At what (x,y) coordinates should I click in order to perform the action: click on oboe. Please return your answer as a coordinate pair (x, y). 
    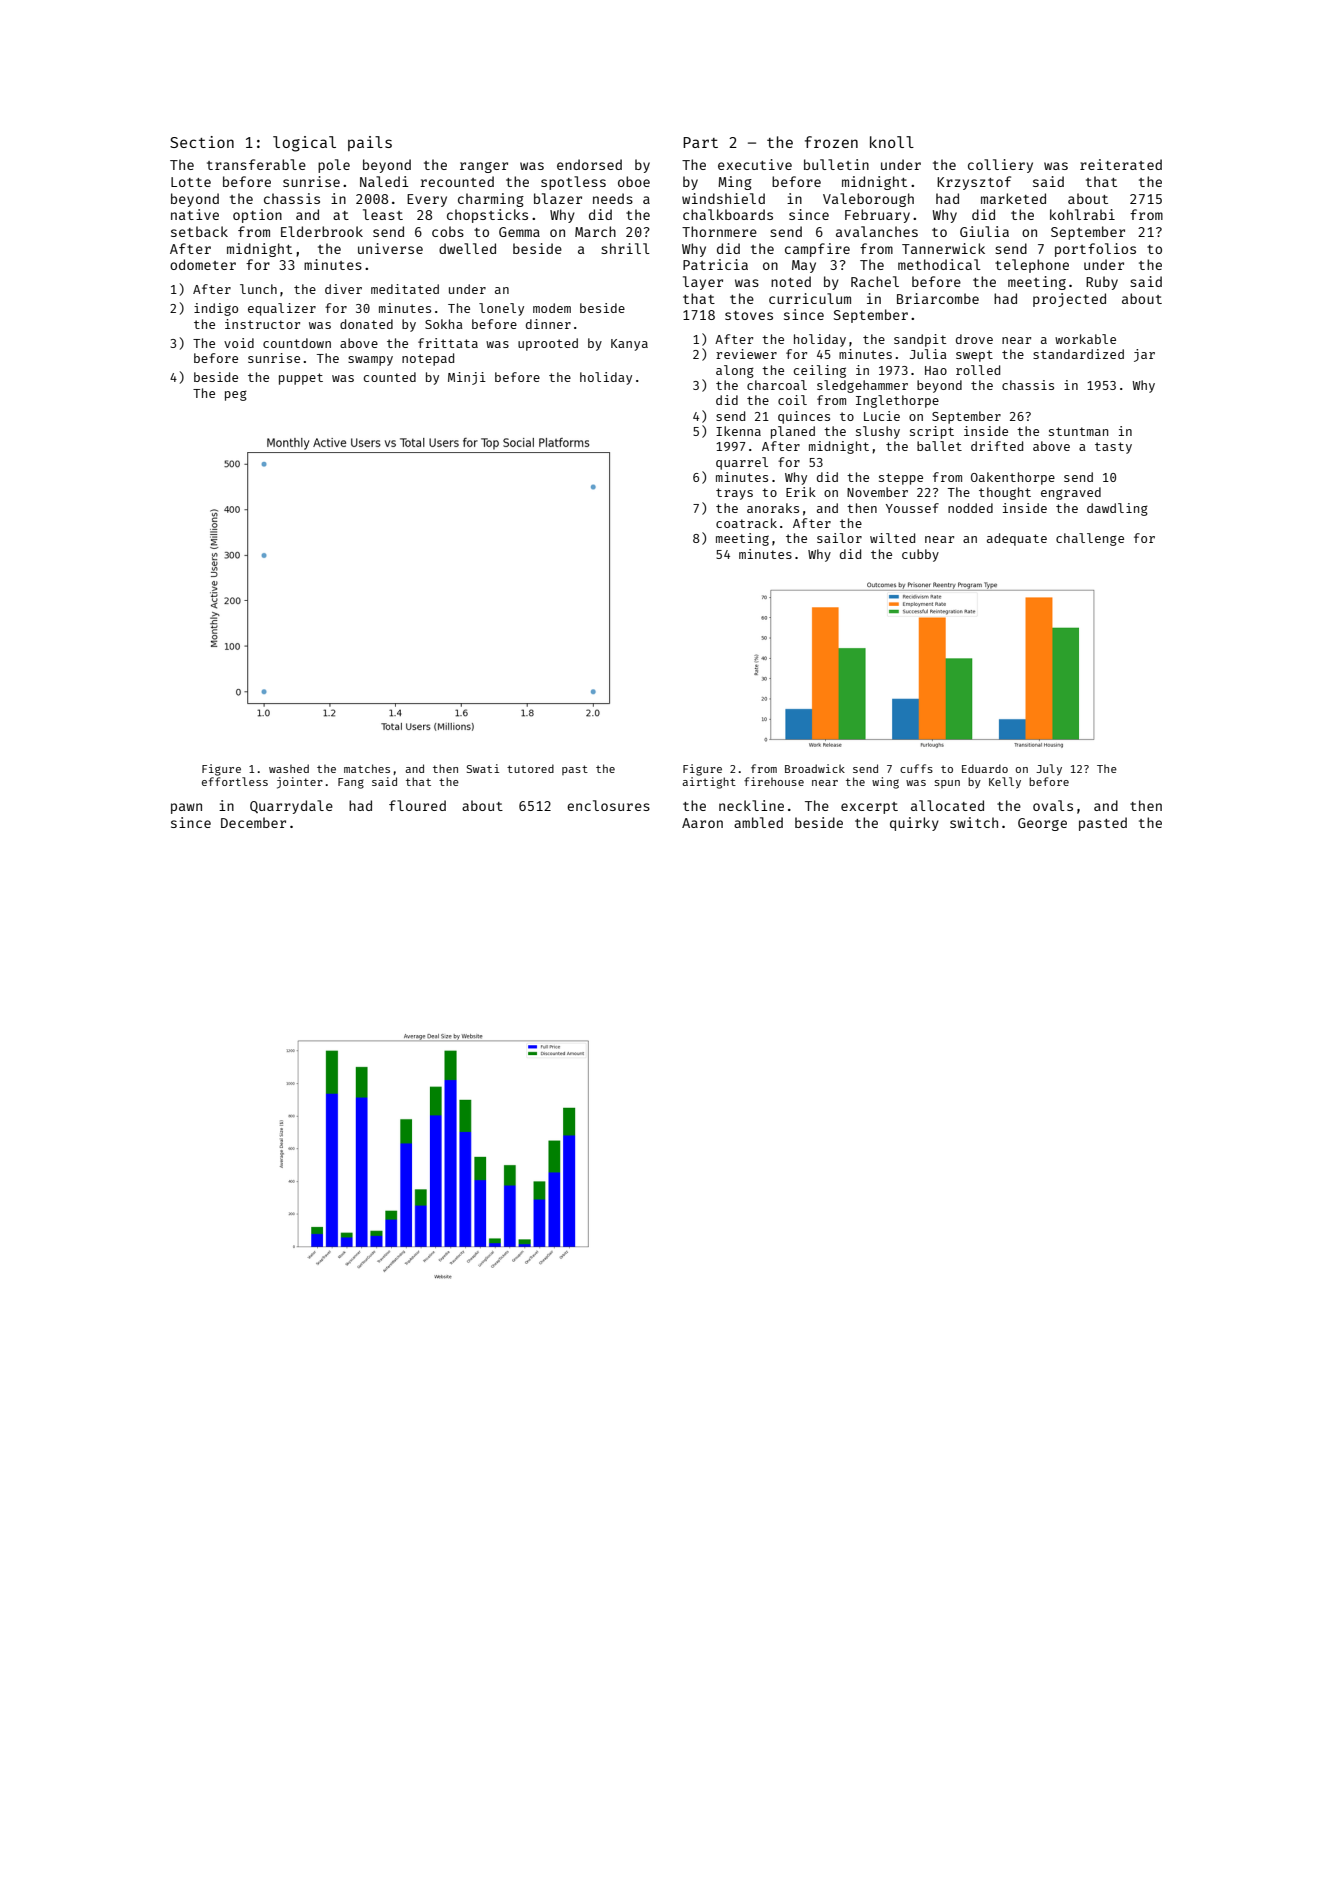
    Looking at the image, I should click on (634, 181).
